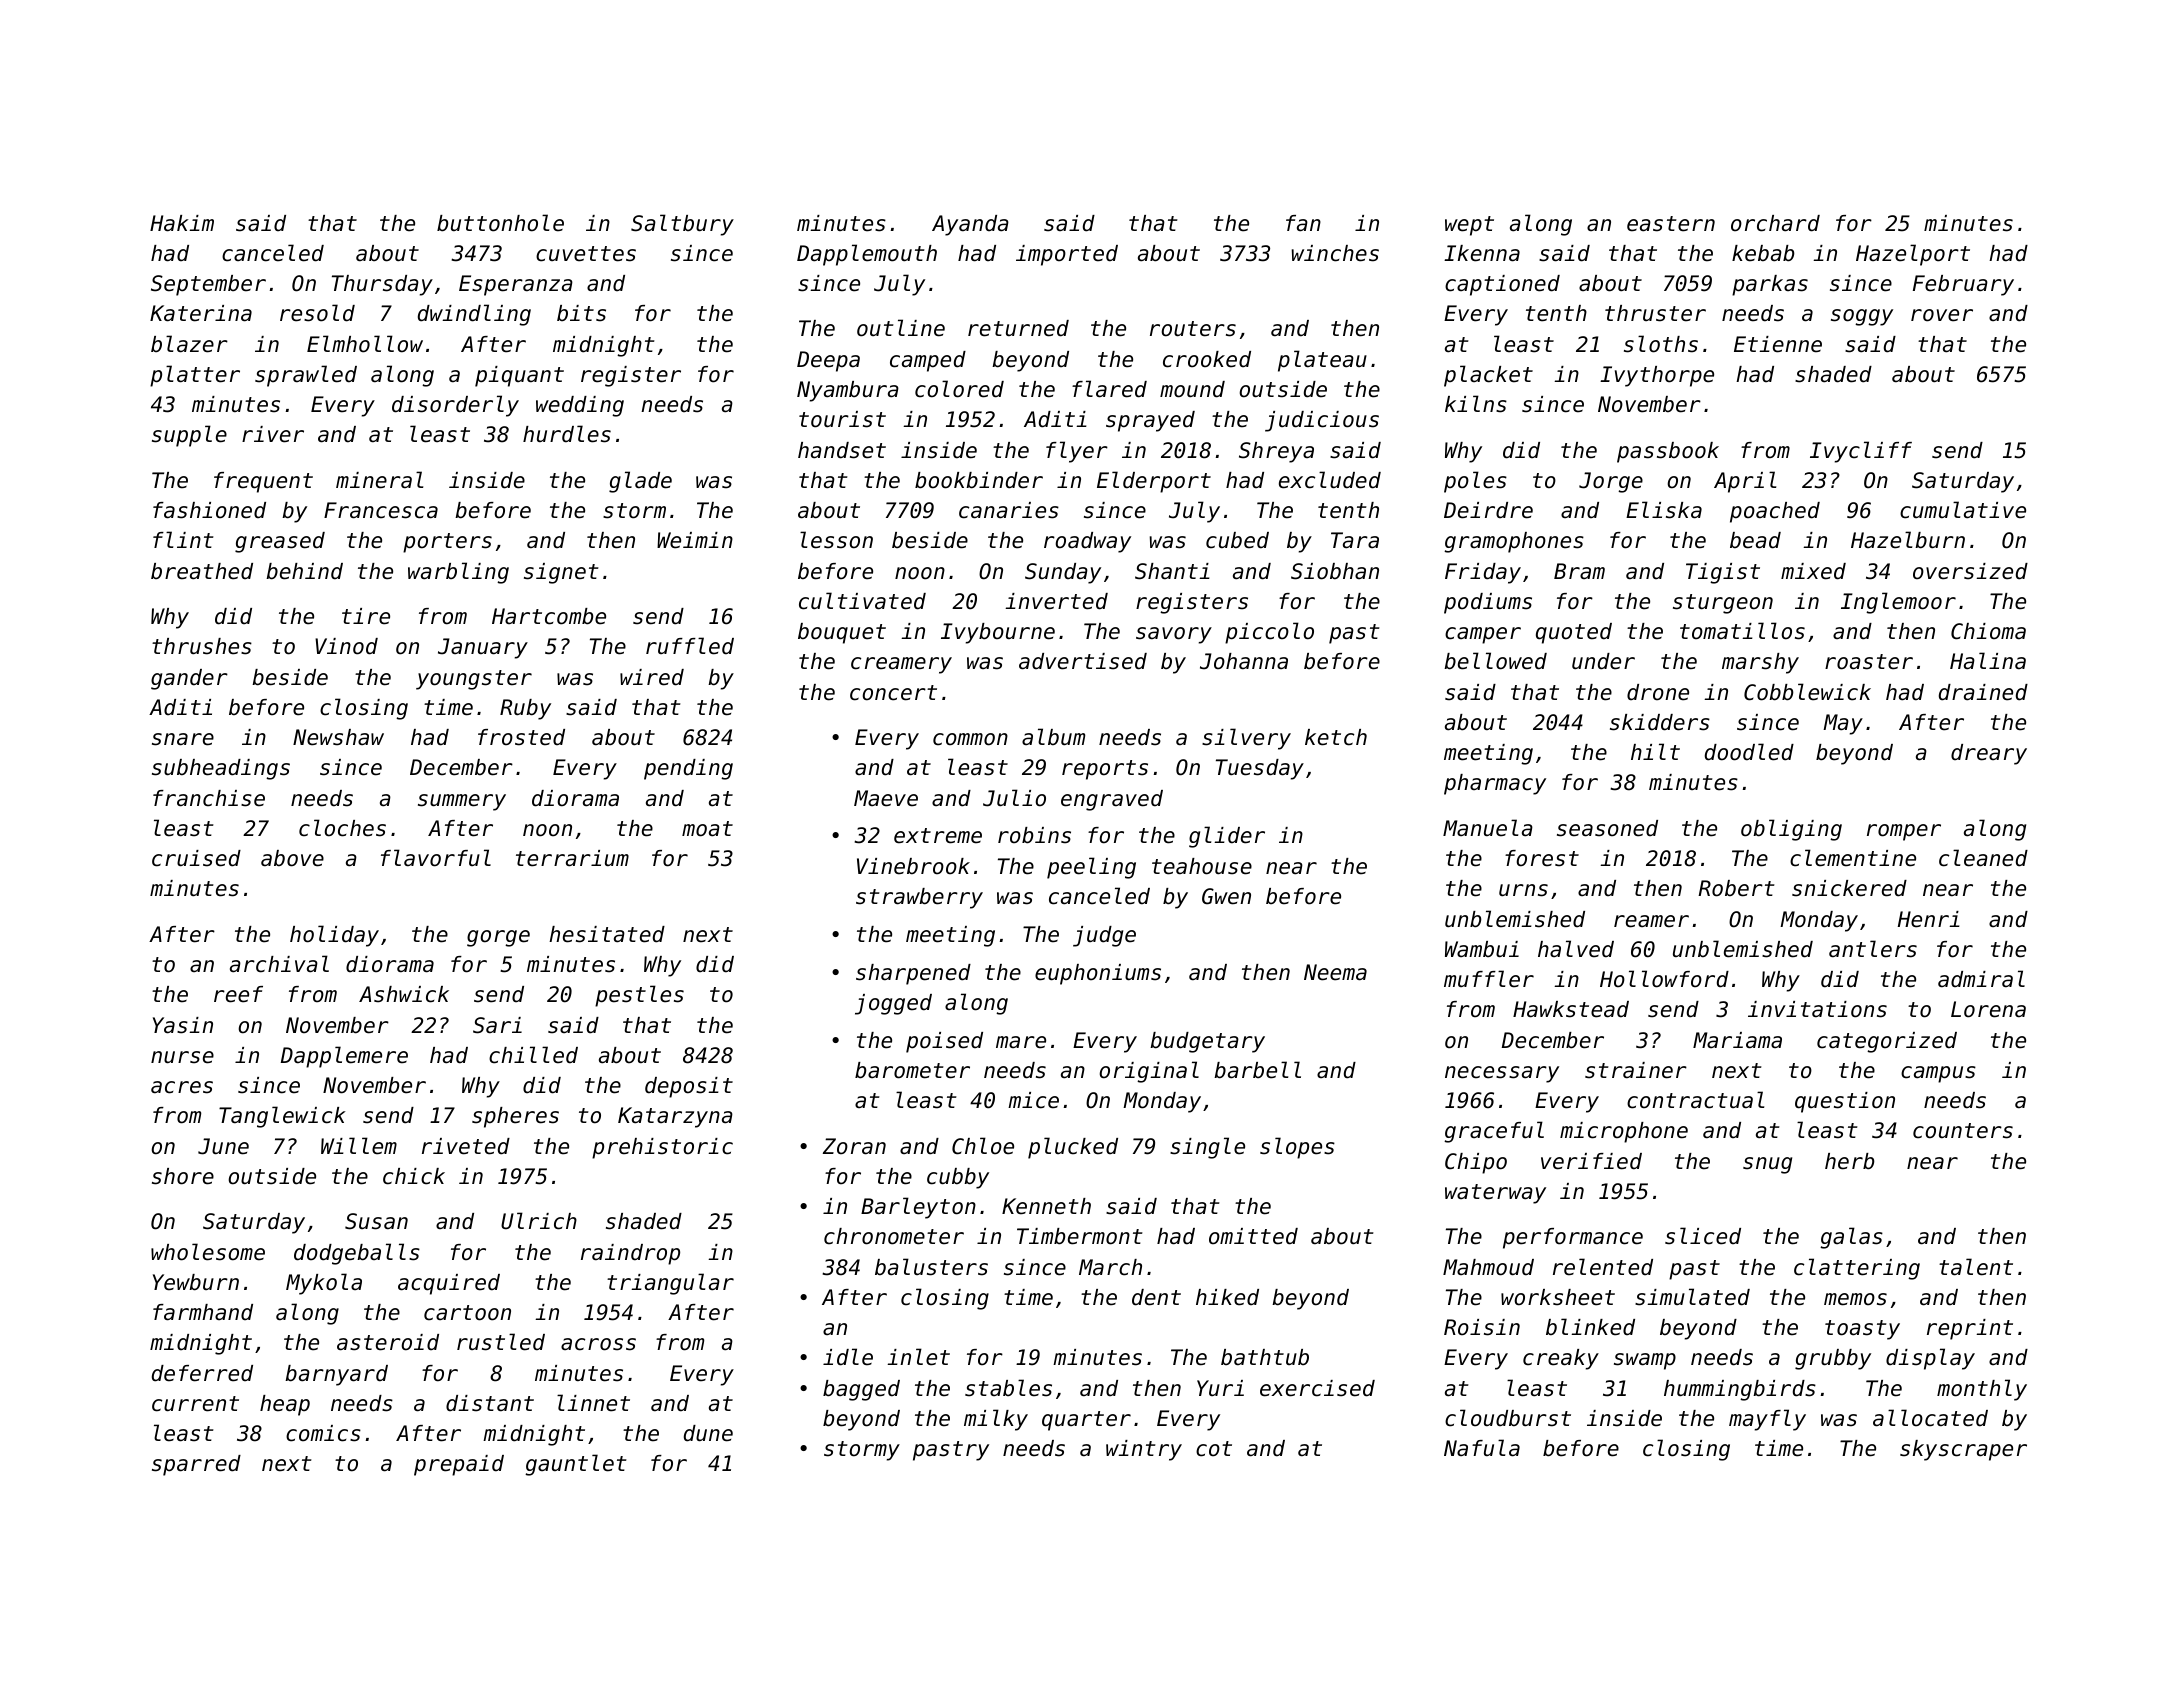  I want to click on thruster, so click(1655, 313).
